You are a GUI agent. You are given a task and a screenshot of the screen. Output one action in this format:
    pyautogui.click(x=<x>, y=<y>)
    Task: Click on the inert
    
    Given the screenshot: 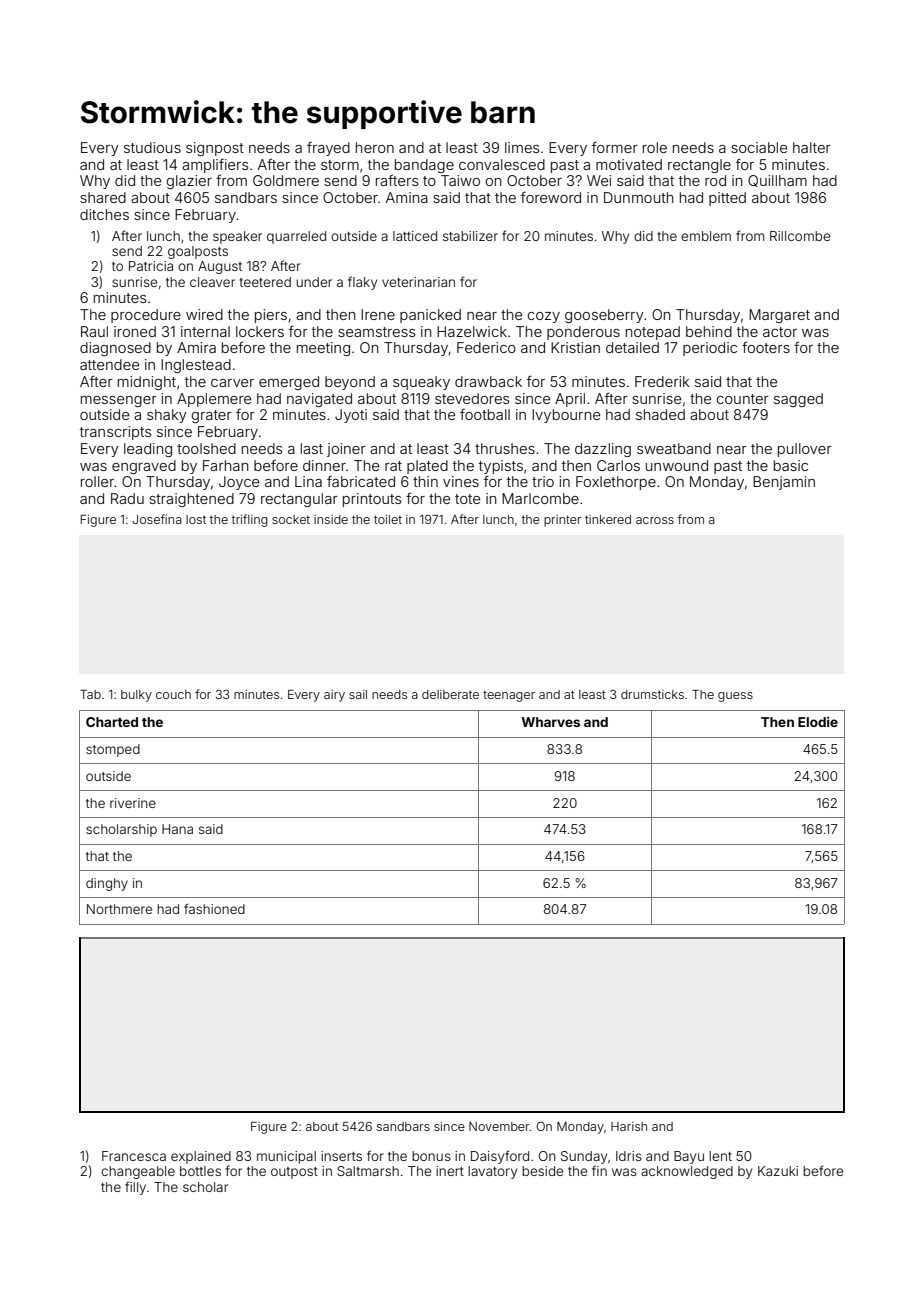 What is the action you would take?
    pyautogui.click(x=450, y=1171)
